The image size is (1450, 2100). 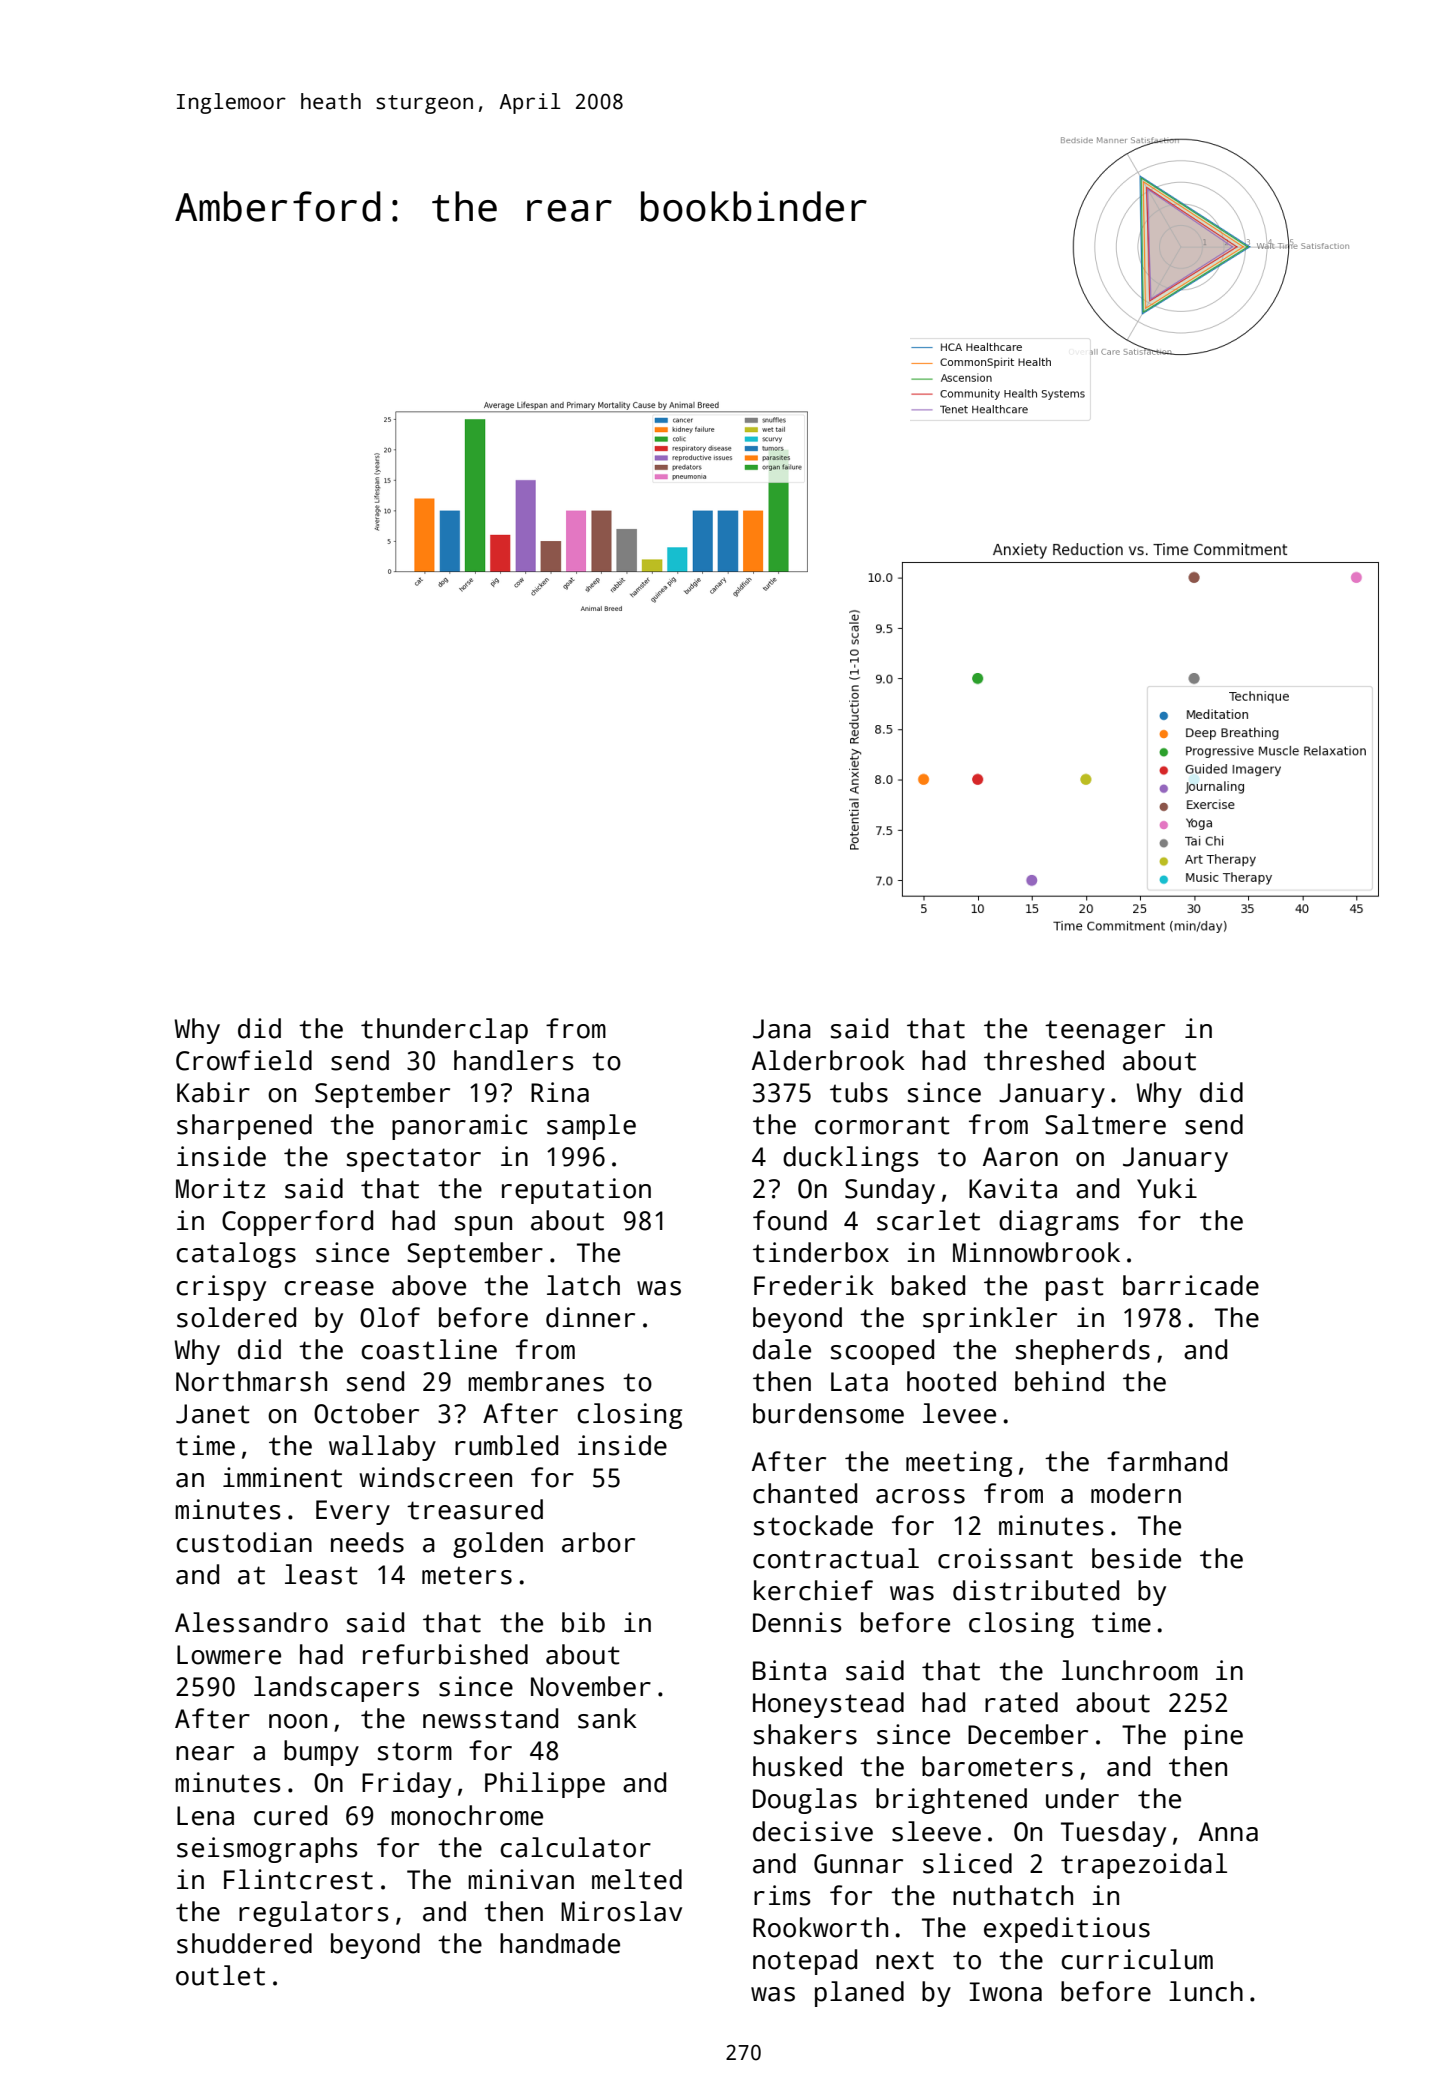 I want to click on monochrome, so click(x=467, y=1815).
